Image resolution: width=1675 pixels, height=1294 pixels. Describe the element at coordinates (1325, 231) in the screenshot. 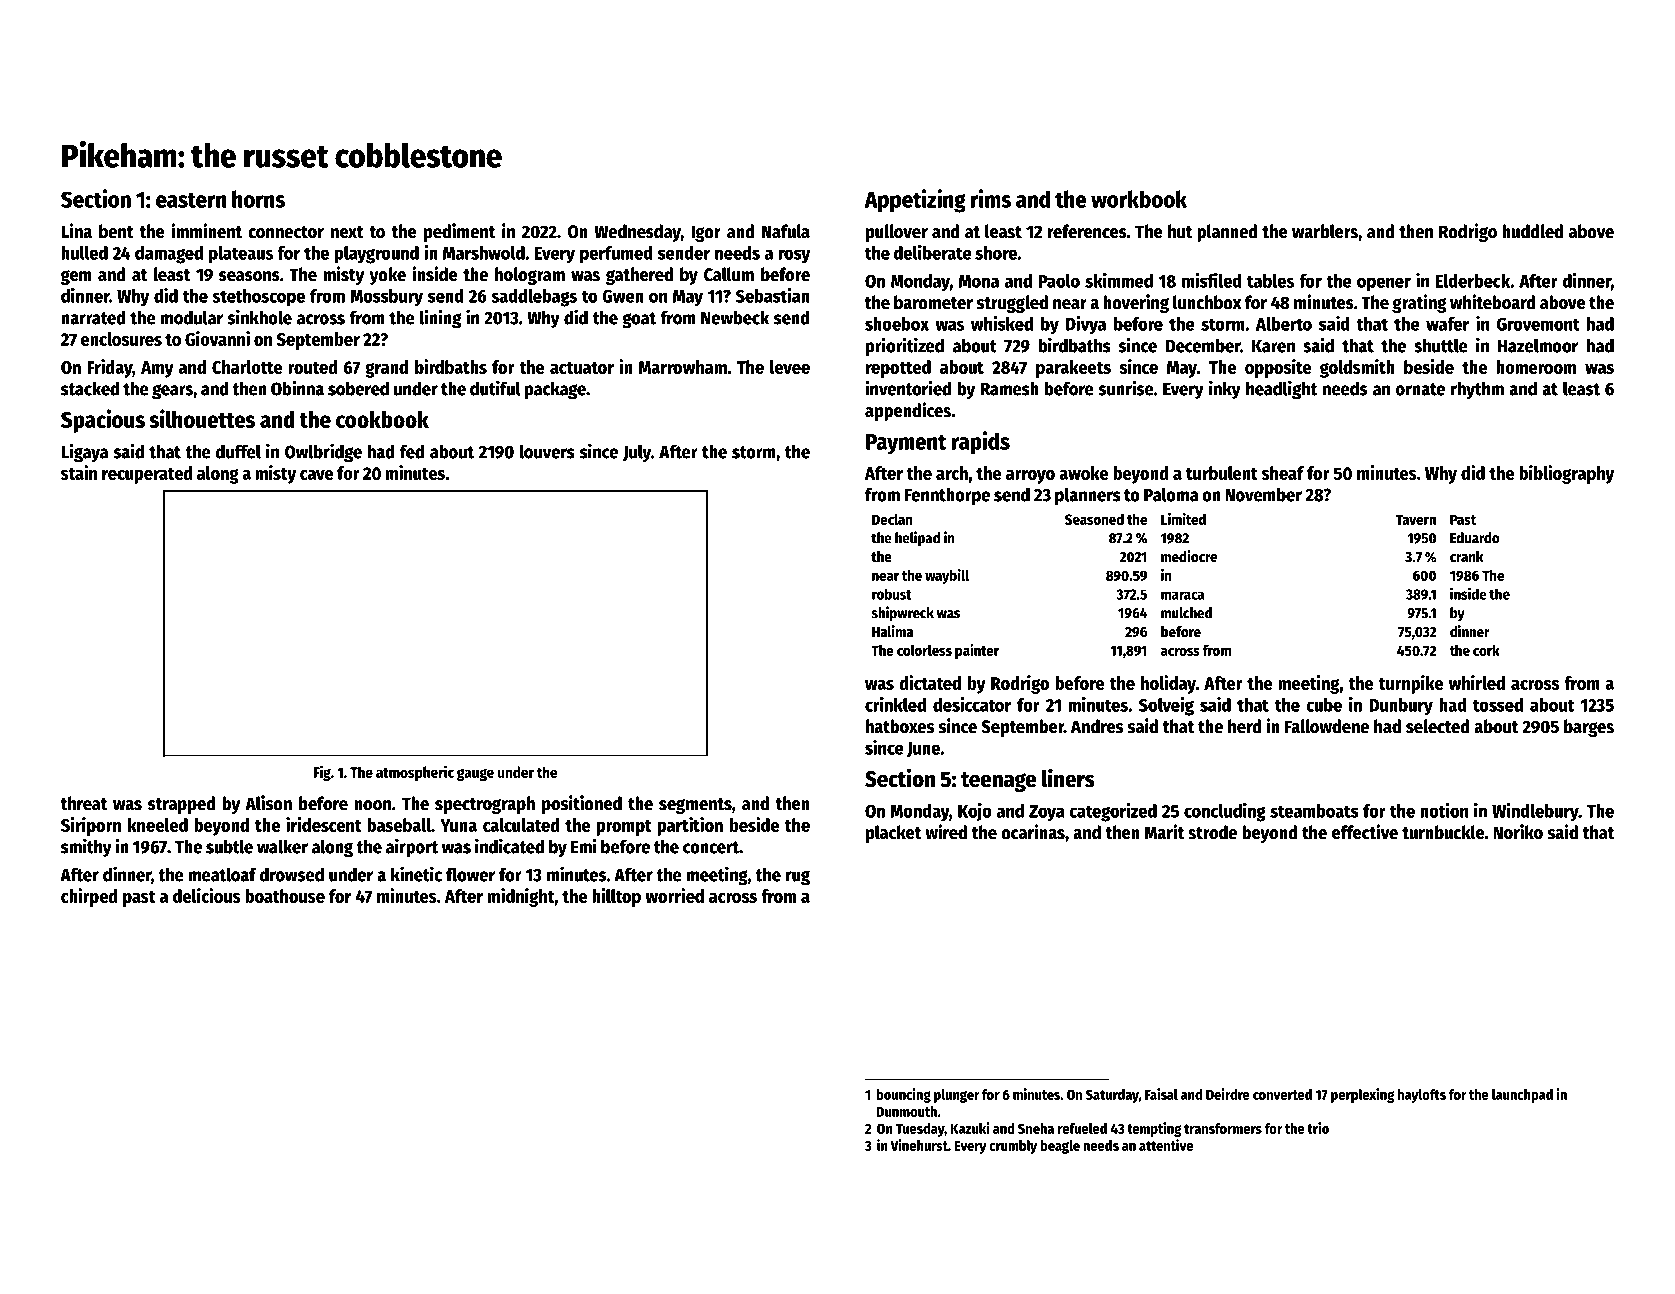

I see `warblers` at that location.
